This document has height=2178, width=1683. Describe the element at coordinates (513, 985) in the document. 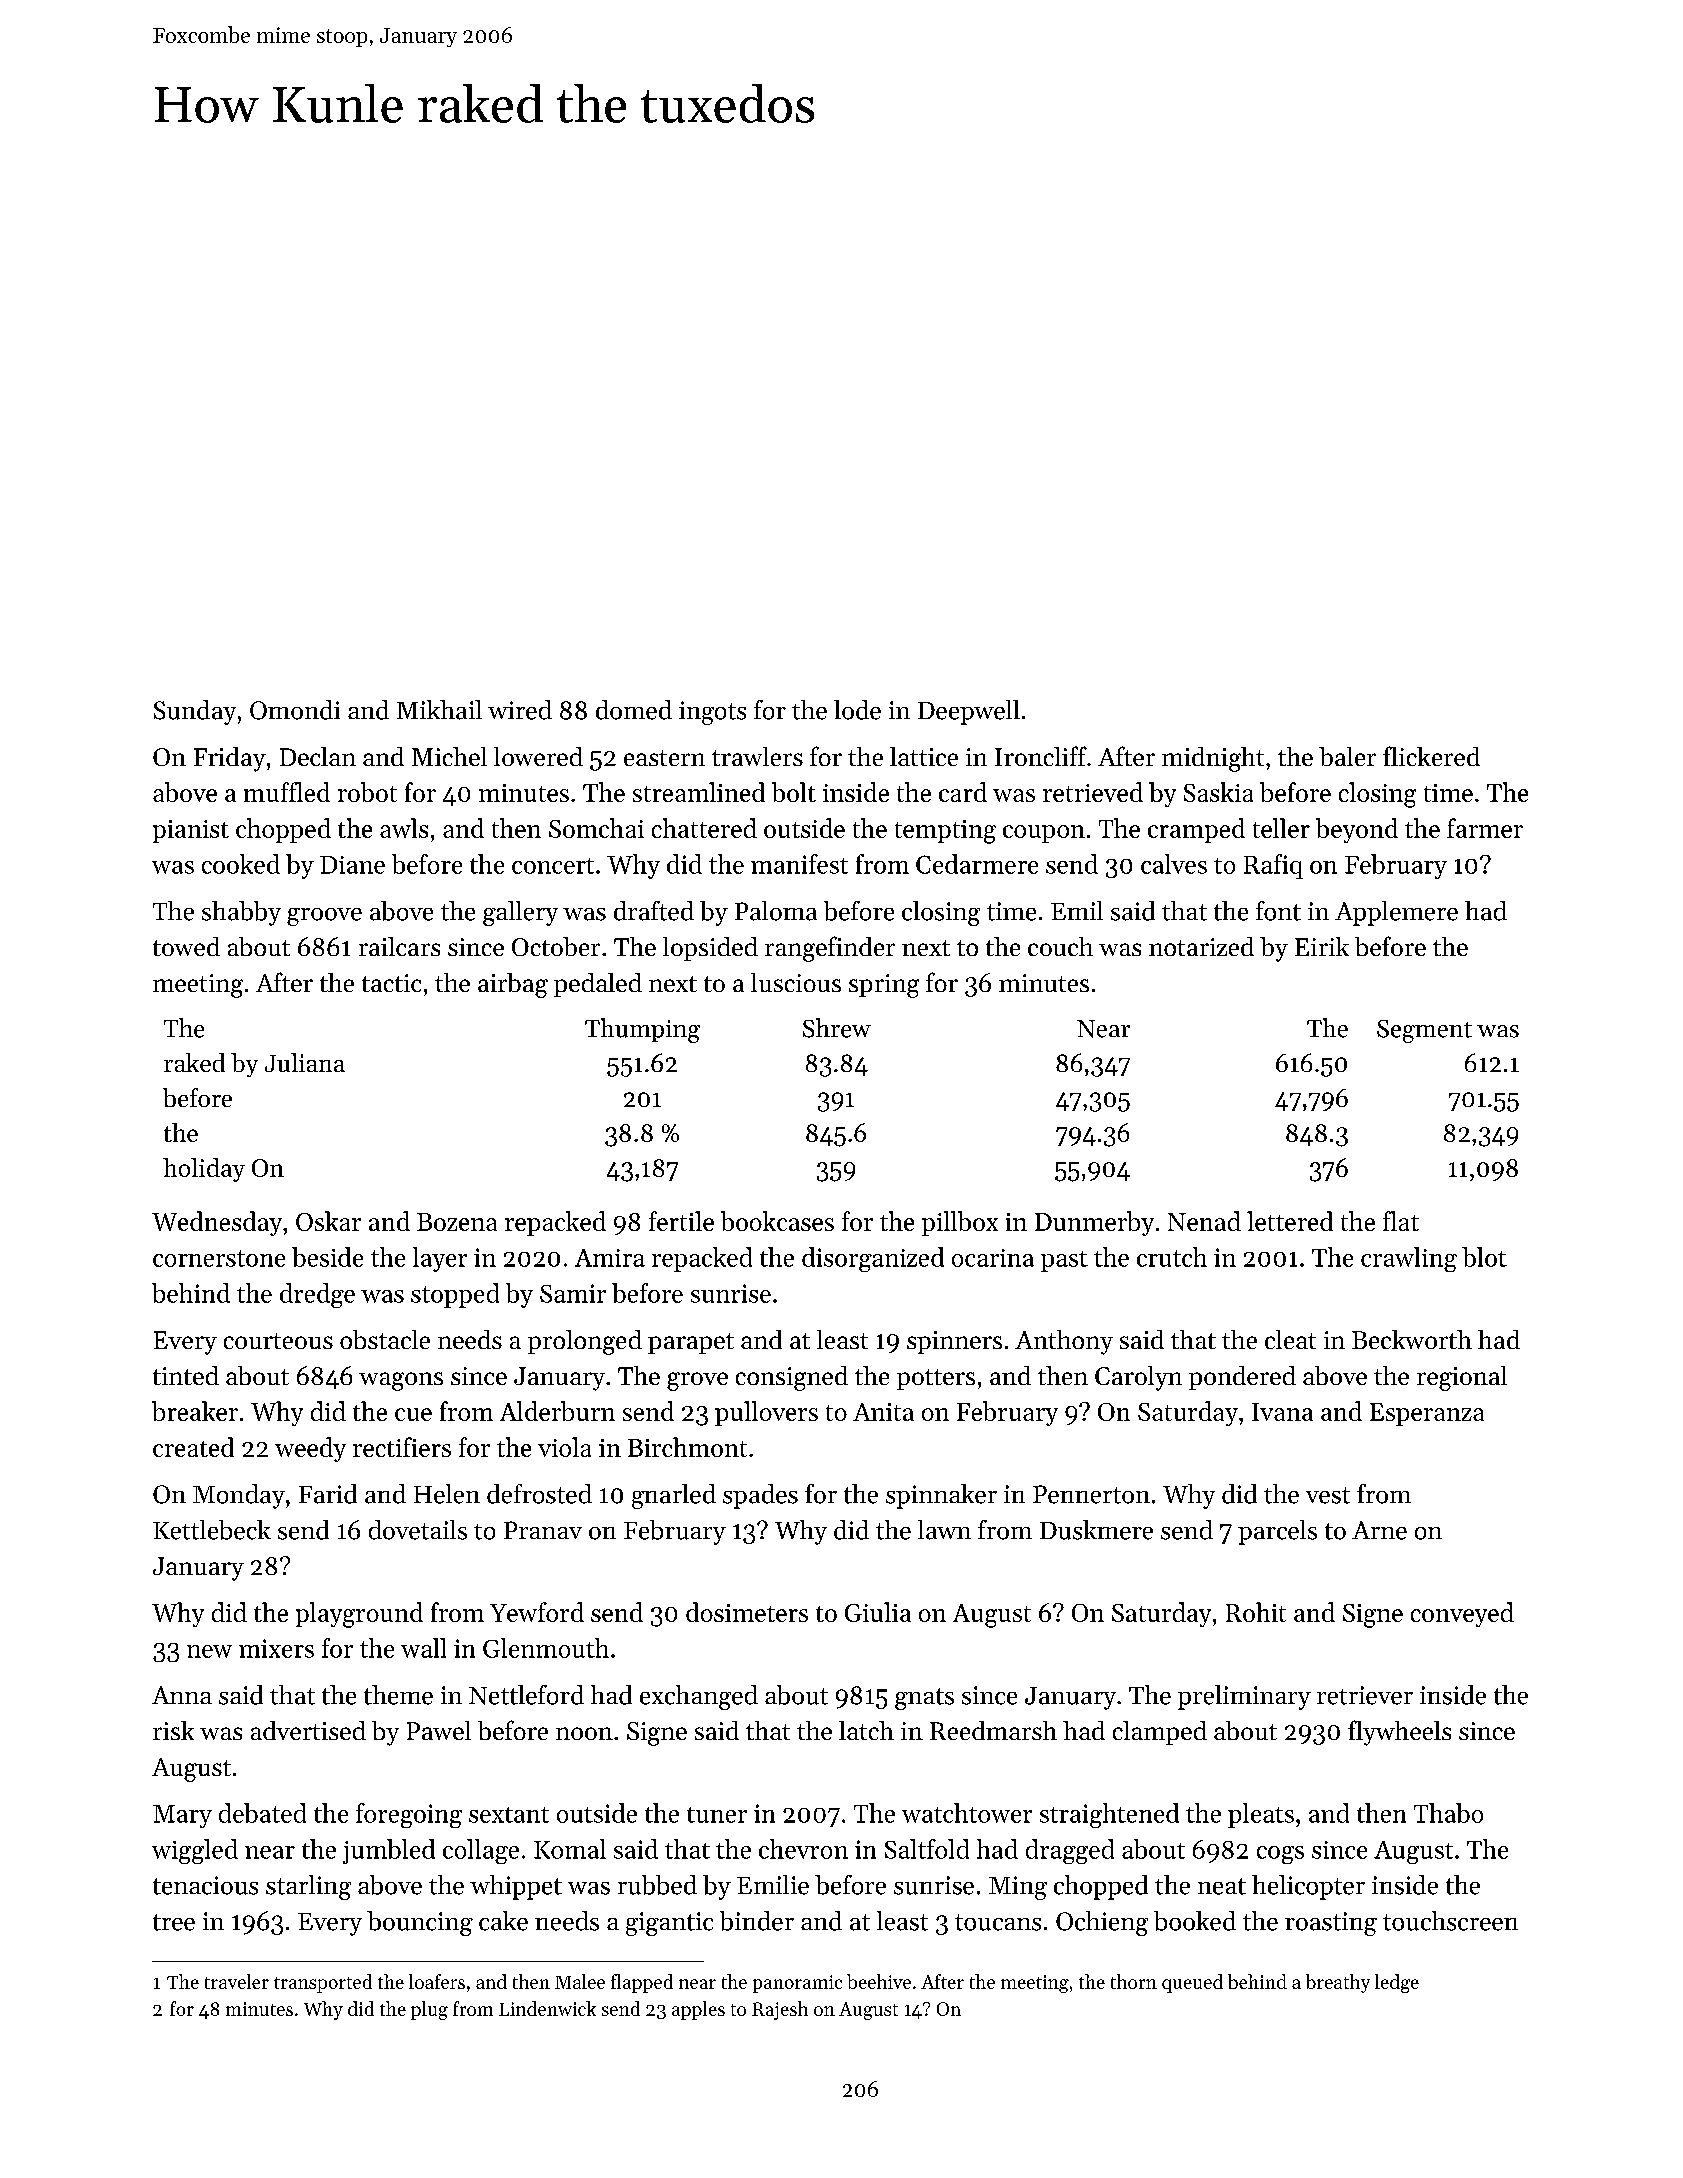

I see `airbag` at that location.
